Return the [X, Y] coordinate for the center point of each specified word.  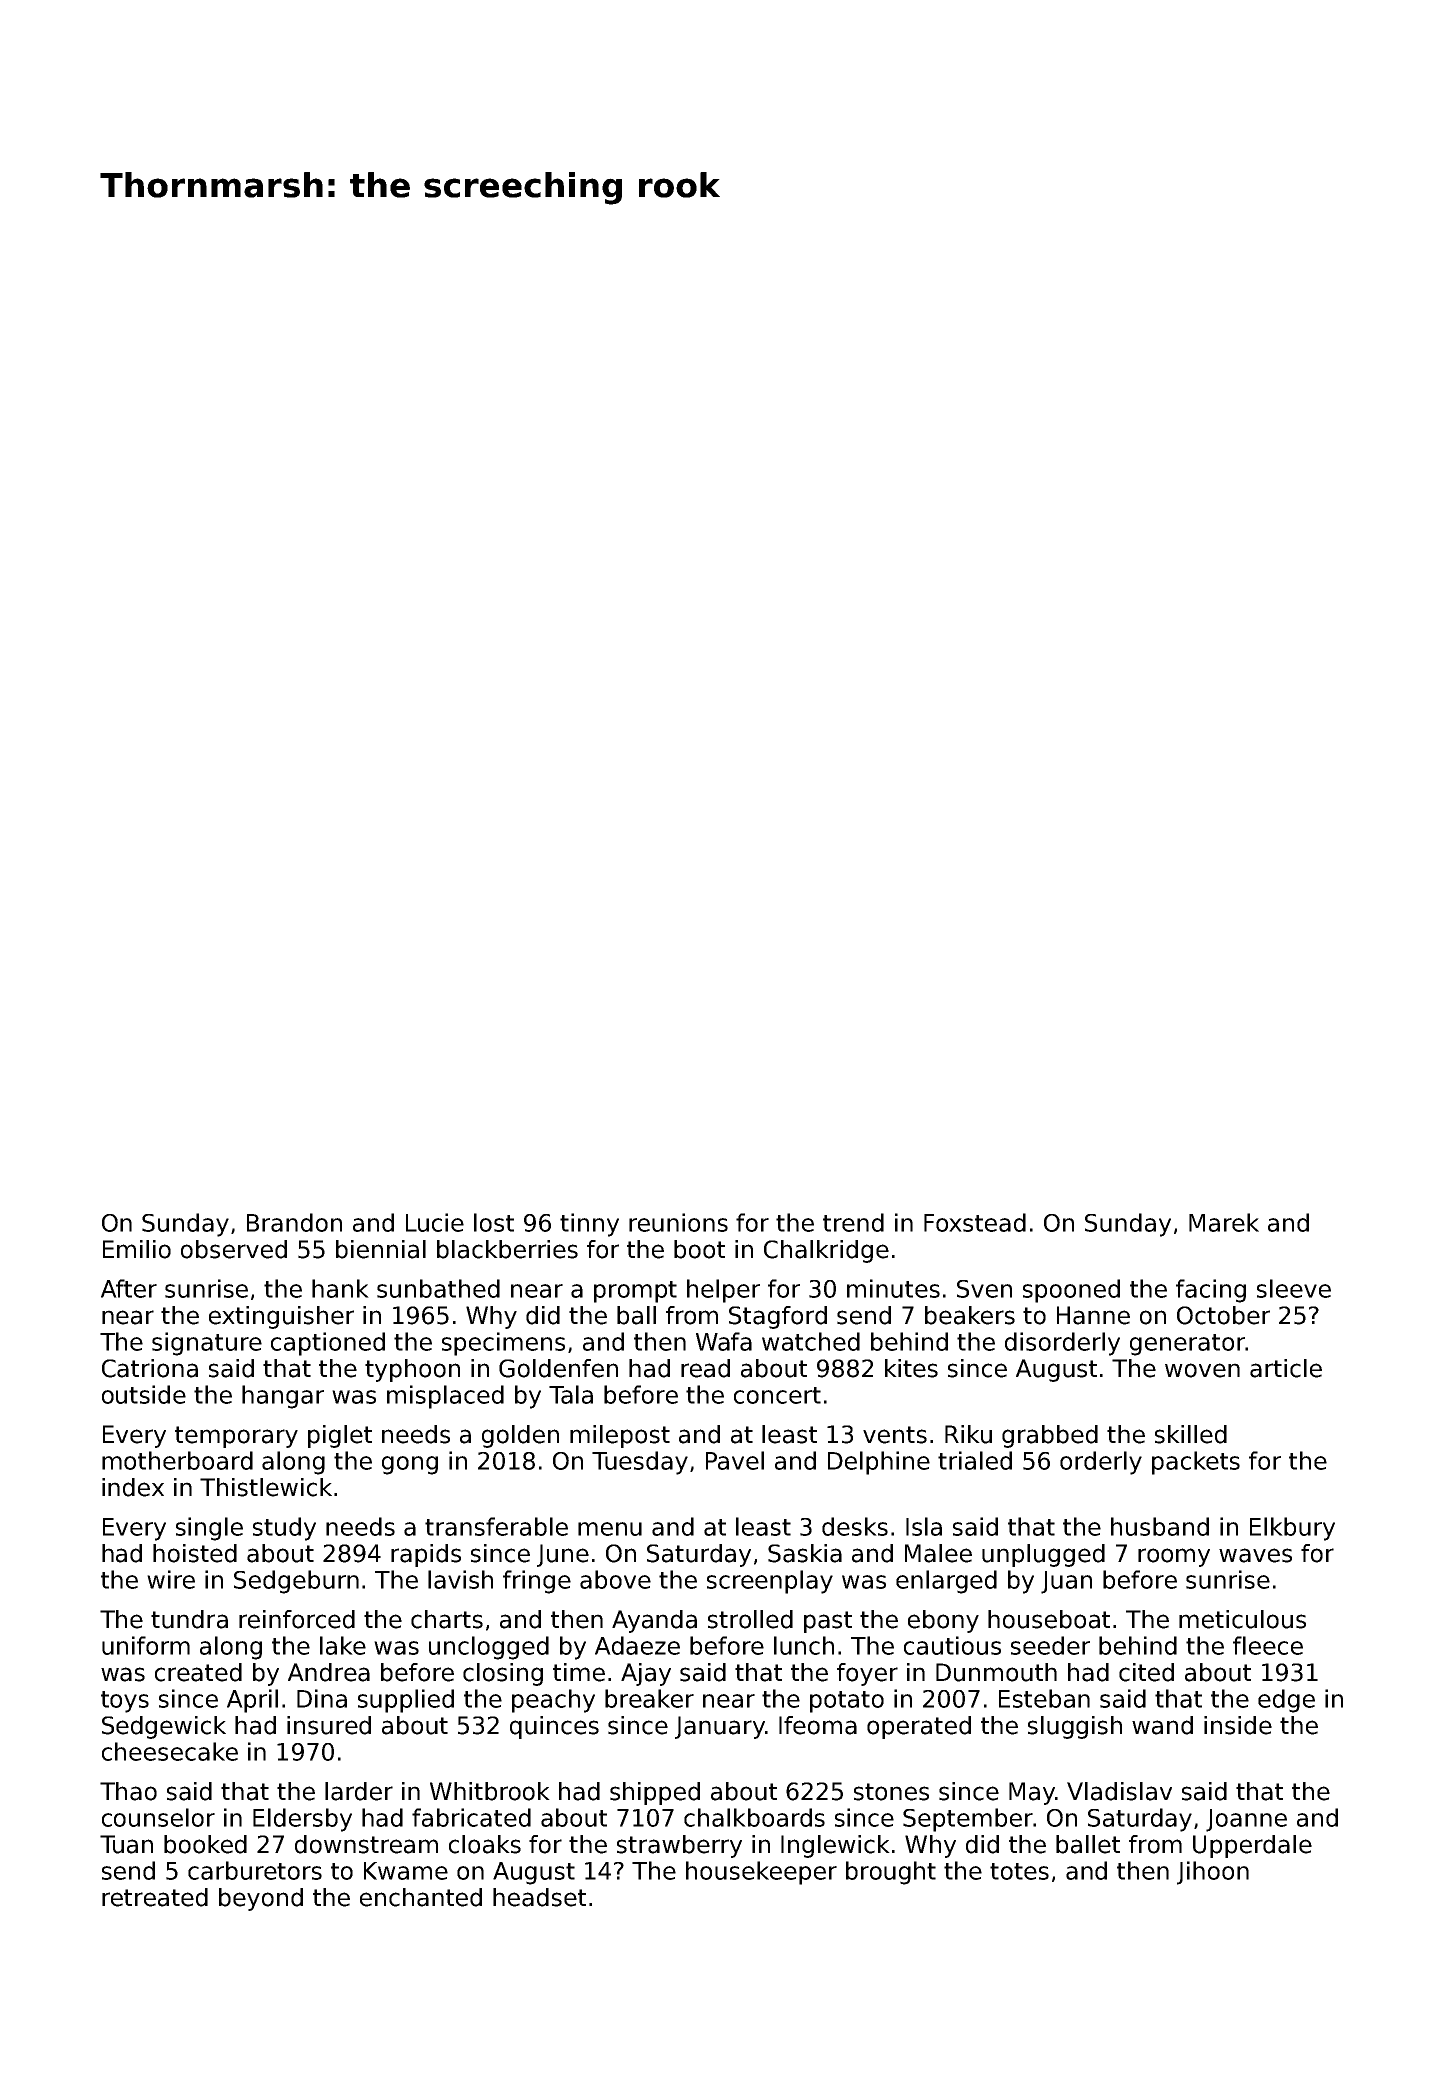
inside [1238, 1725]
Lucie [435, 1222]
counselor [158, 1817]
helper [723, 1291]
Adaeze [637, 1645]
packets [1196, 1463]
